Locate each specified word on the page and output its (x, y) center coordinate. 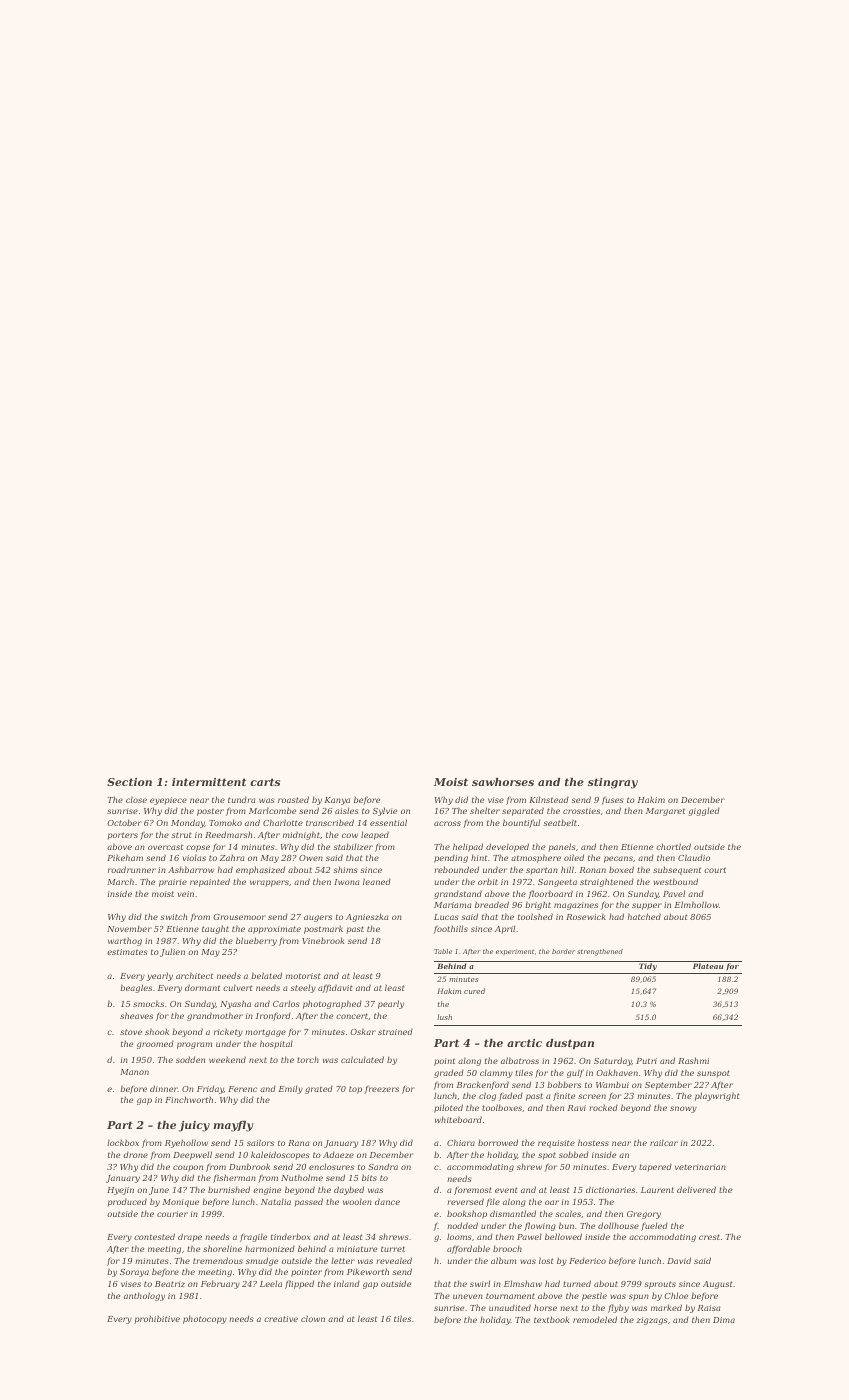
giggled (704, 811)
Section (129, 782)
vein (186, 894)
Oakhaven (617, 1072)
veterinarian (700, 1167)
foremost (473, 1190)
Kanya (337, 801)
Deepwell (192, 1155)
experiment (515, 952)
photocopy (205, 1319)
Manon (134, 1072)
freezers (382, 1089)
